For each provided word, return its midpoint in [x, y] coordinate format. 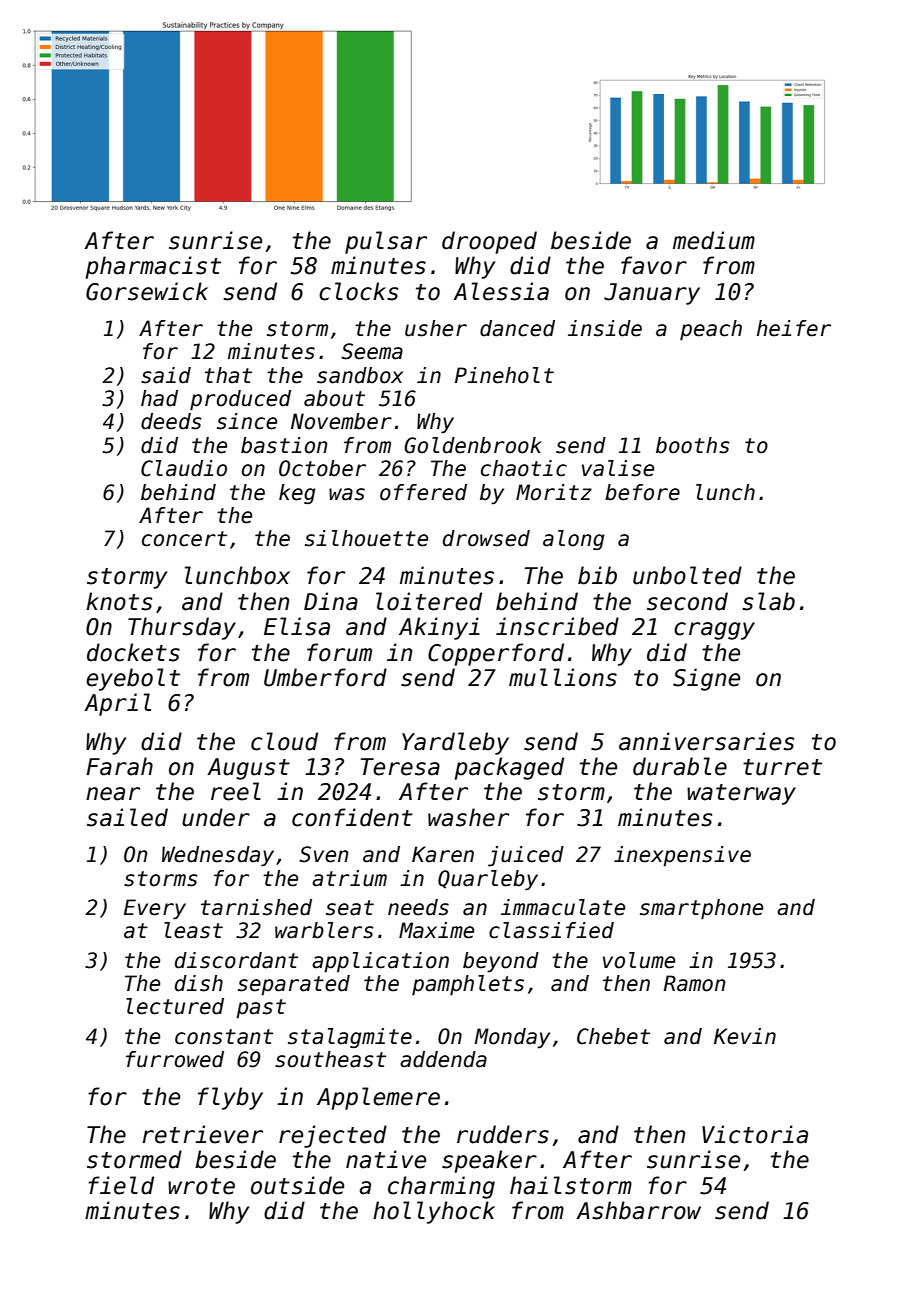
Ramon [694, 983]
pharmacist [153, 267]
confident [352, 817]
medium [714, 240]
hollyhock [434, 1212]
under [216, 817]
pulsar [386, 242]
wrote [201, 1186]
